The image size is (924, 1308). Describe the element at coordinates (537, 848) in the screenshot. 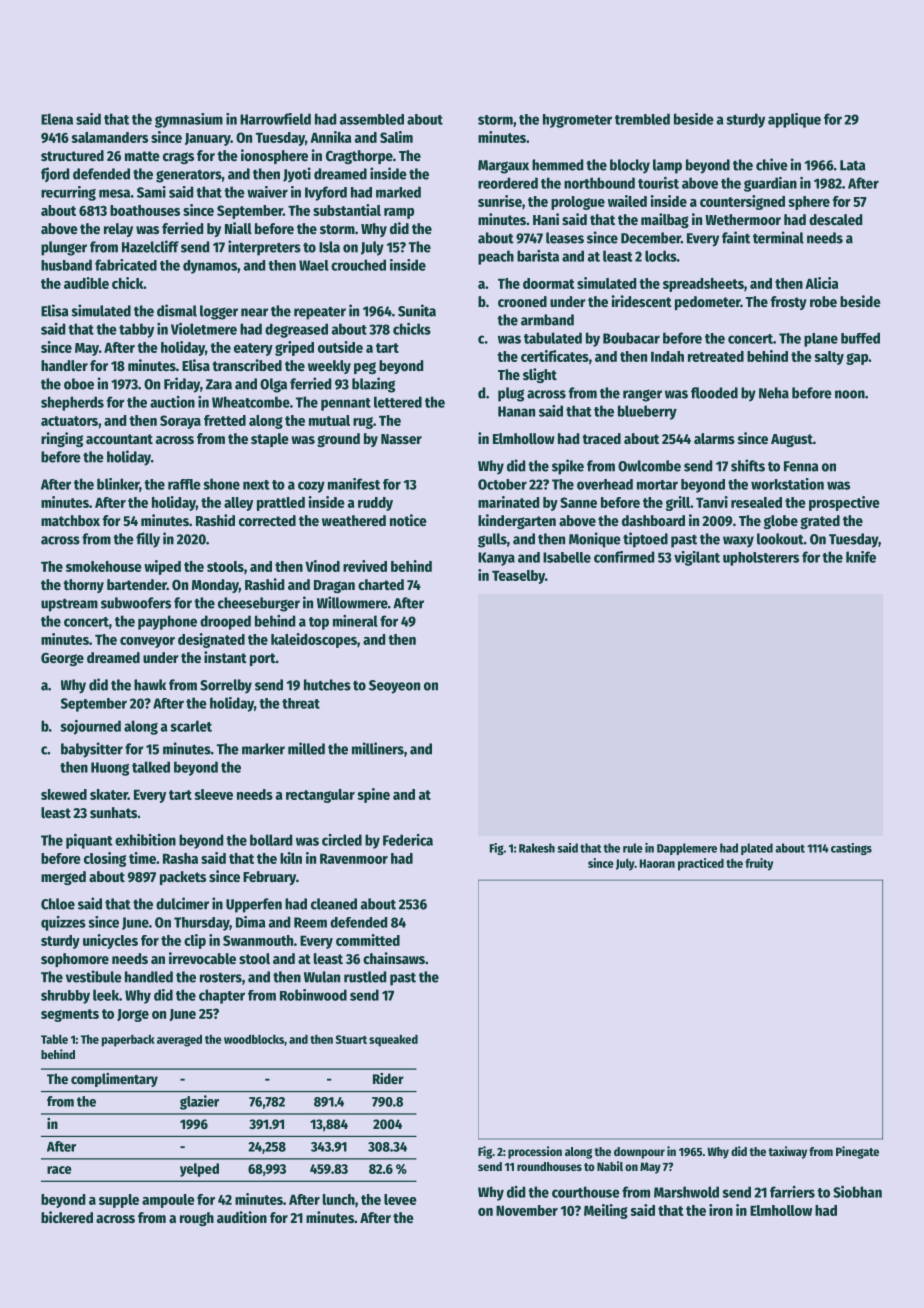

I see `Rakesh` at that location.
